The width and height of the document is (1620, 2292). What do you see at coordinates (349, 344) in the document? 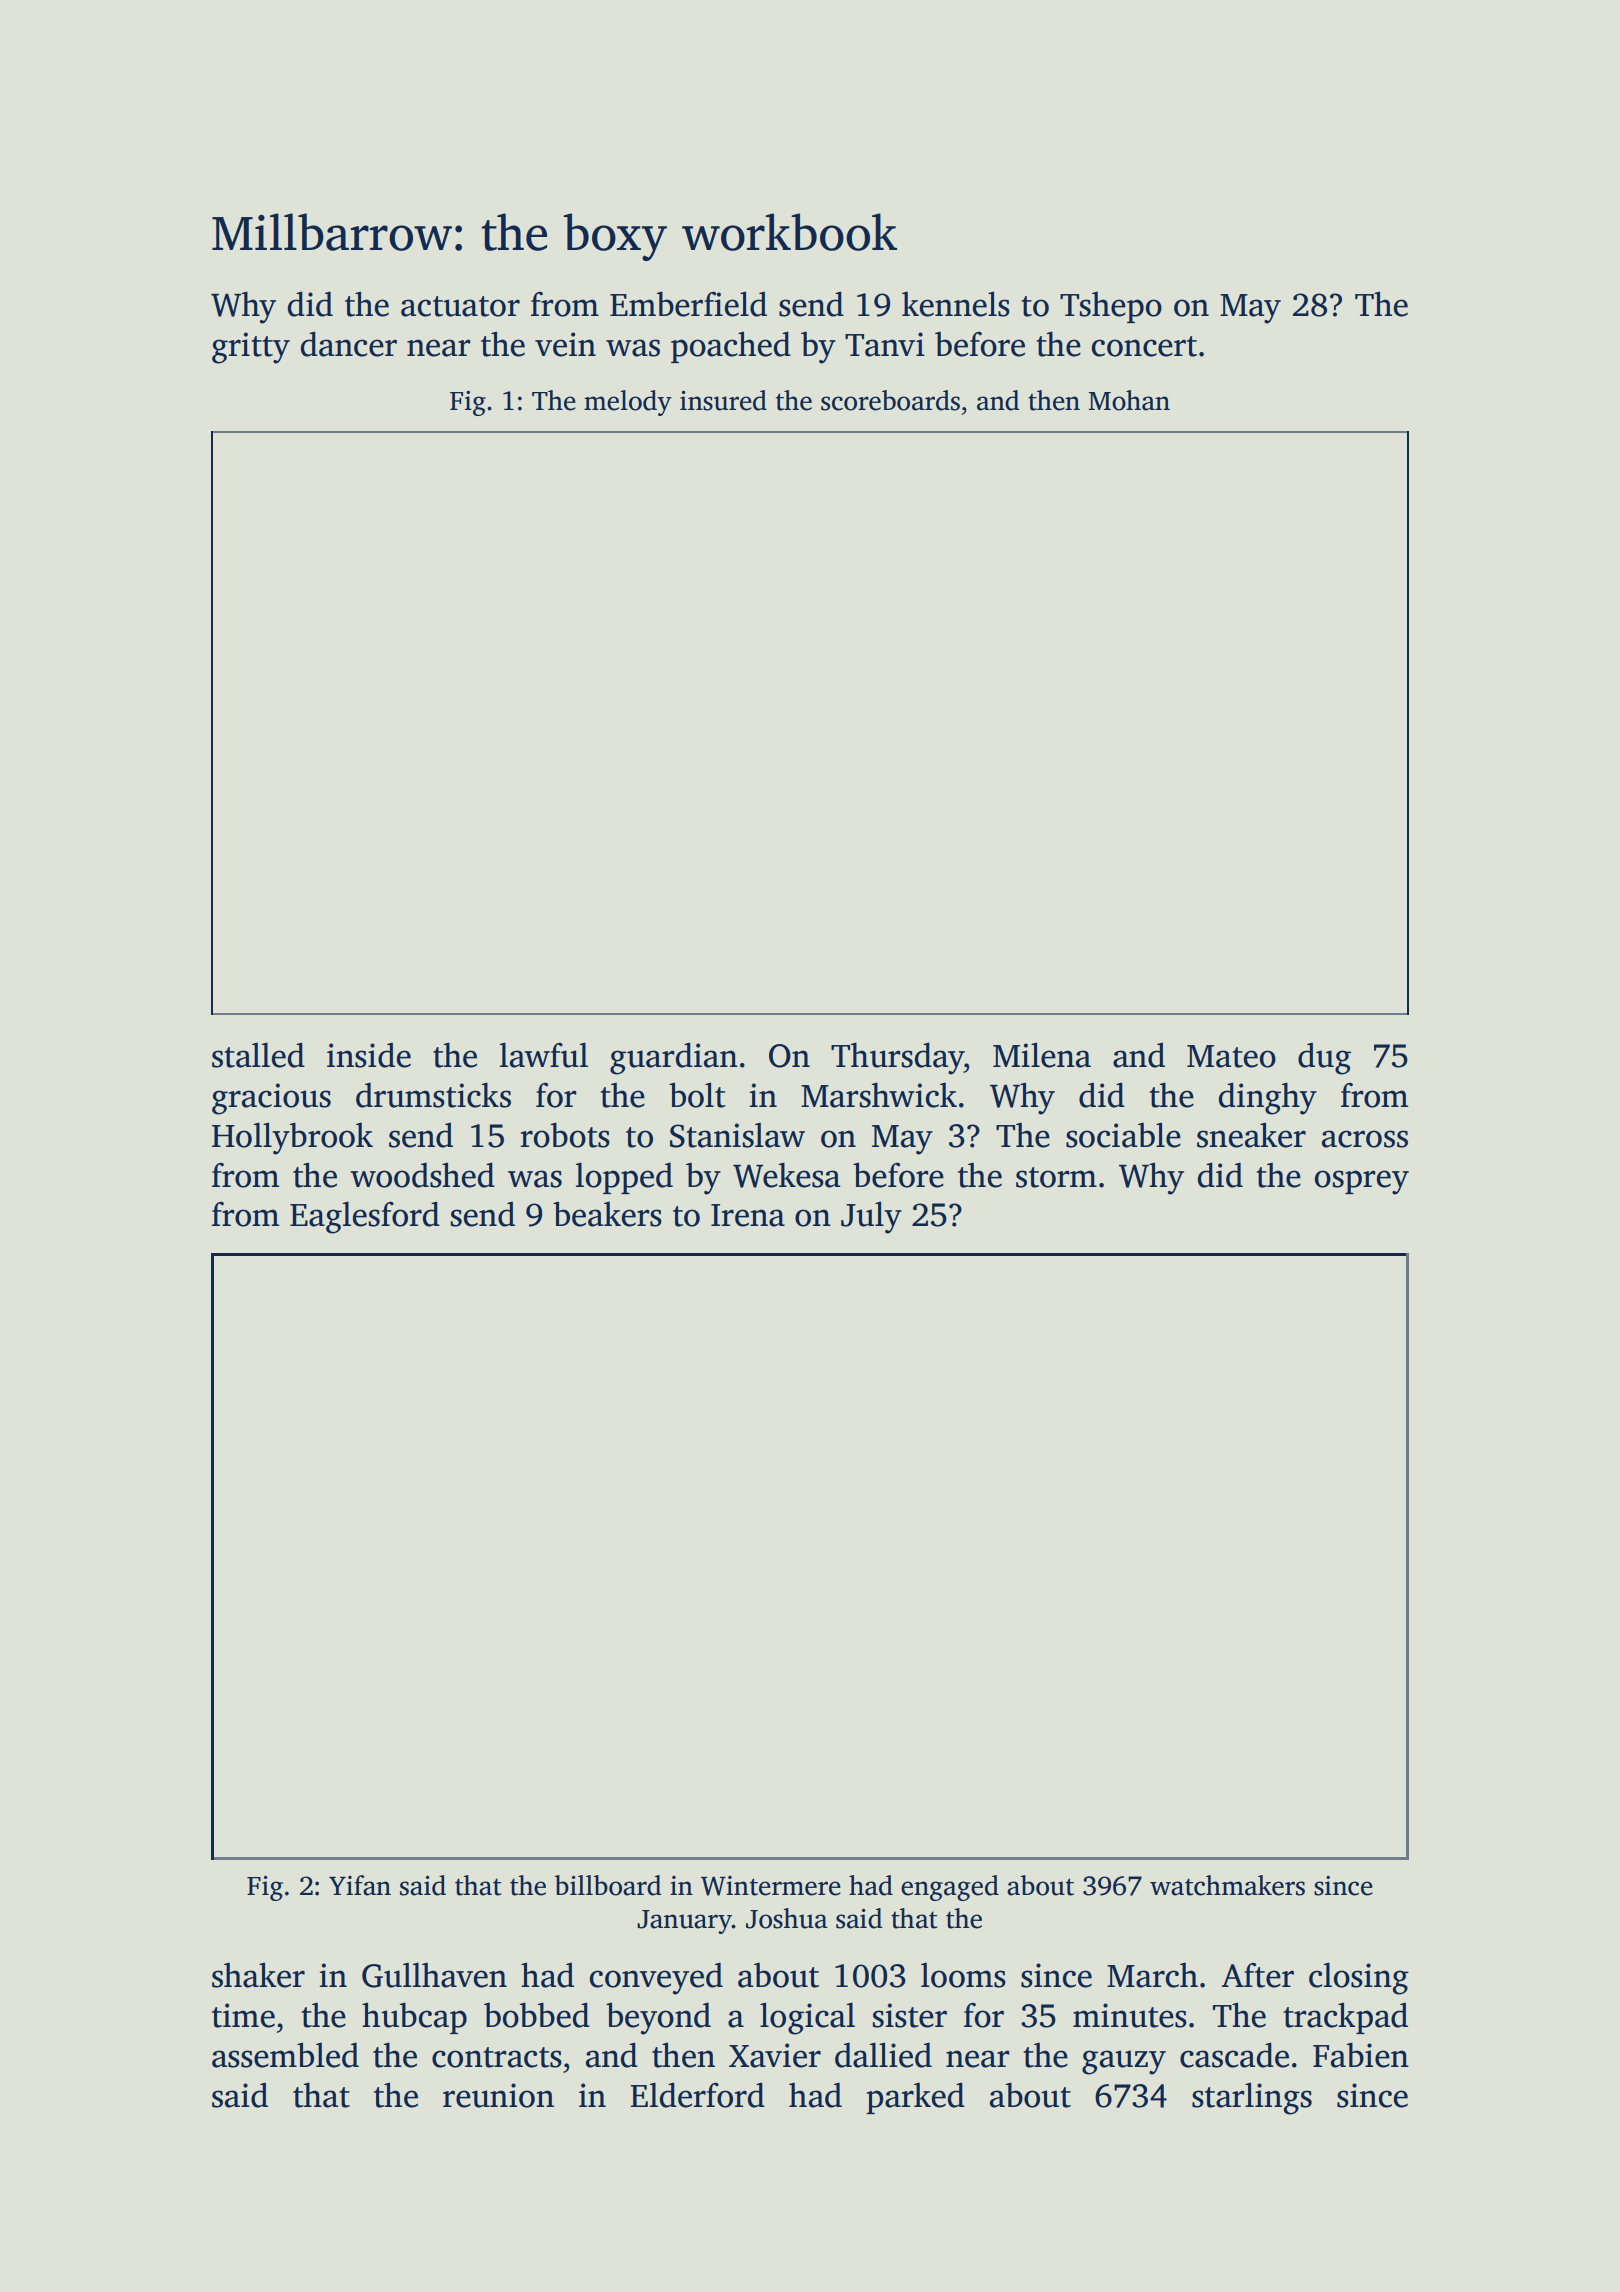
I see `dancer` at bounding box center [349, 344].
